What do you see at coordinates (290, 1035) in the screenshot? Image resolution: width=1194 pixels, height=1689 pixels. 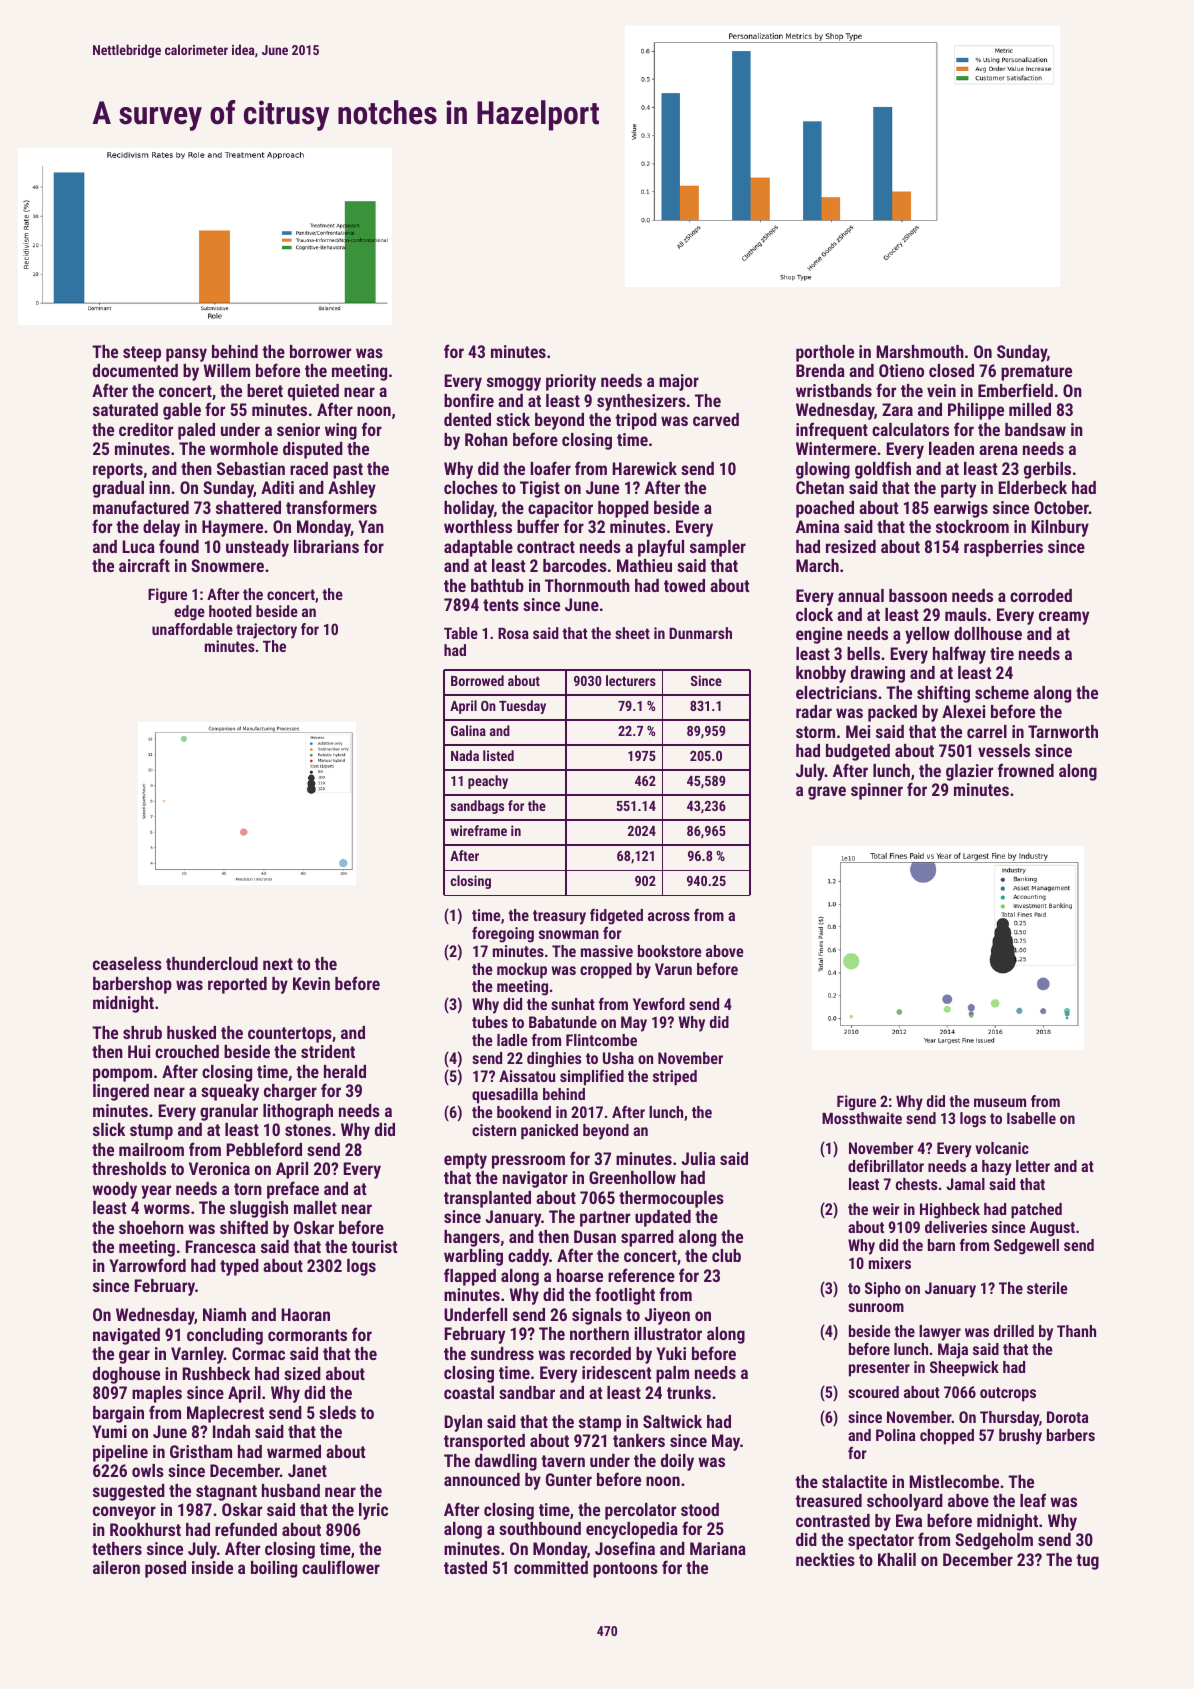 I see `countertops` at bounding box center [290, 1035].
